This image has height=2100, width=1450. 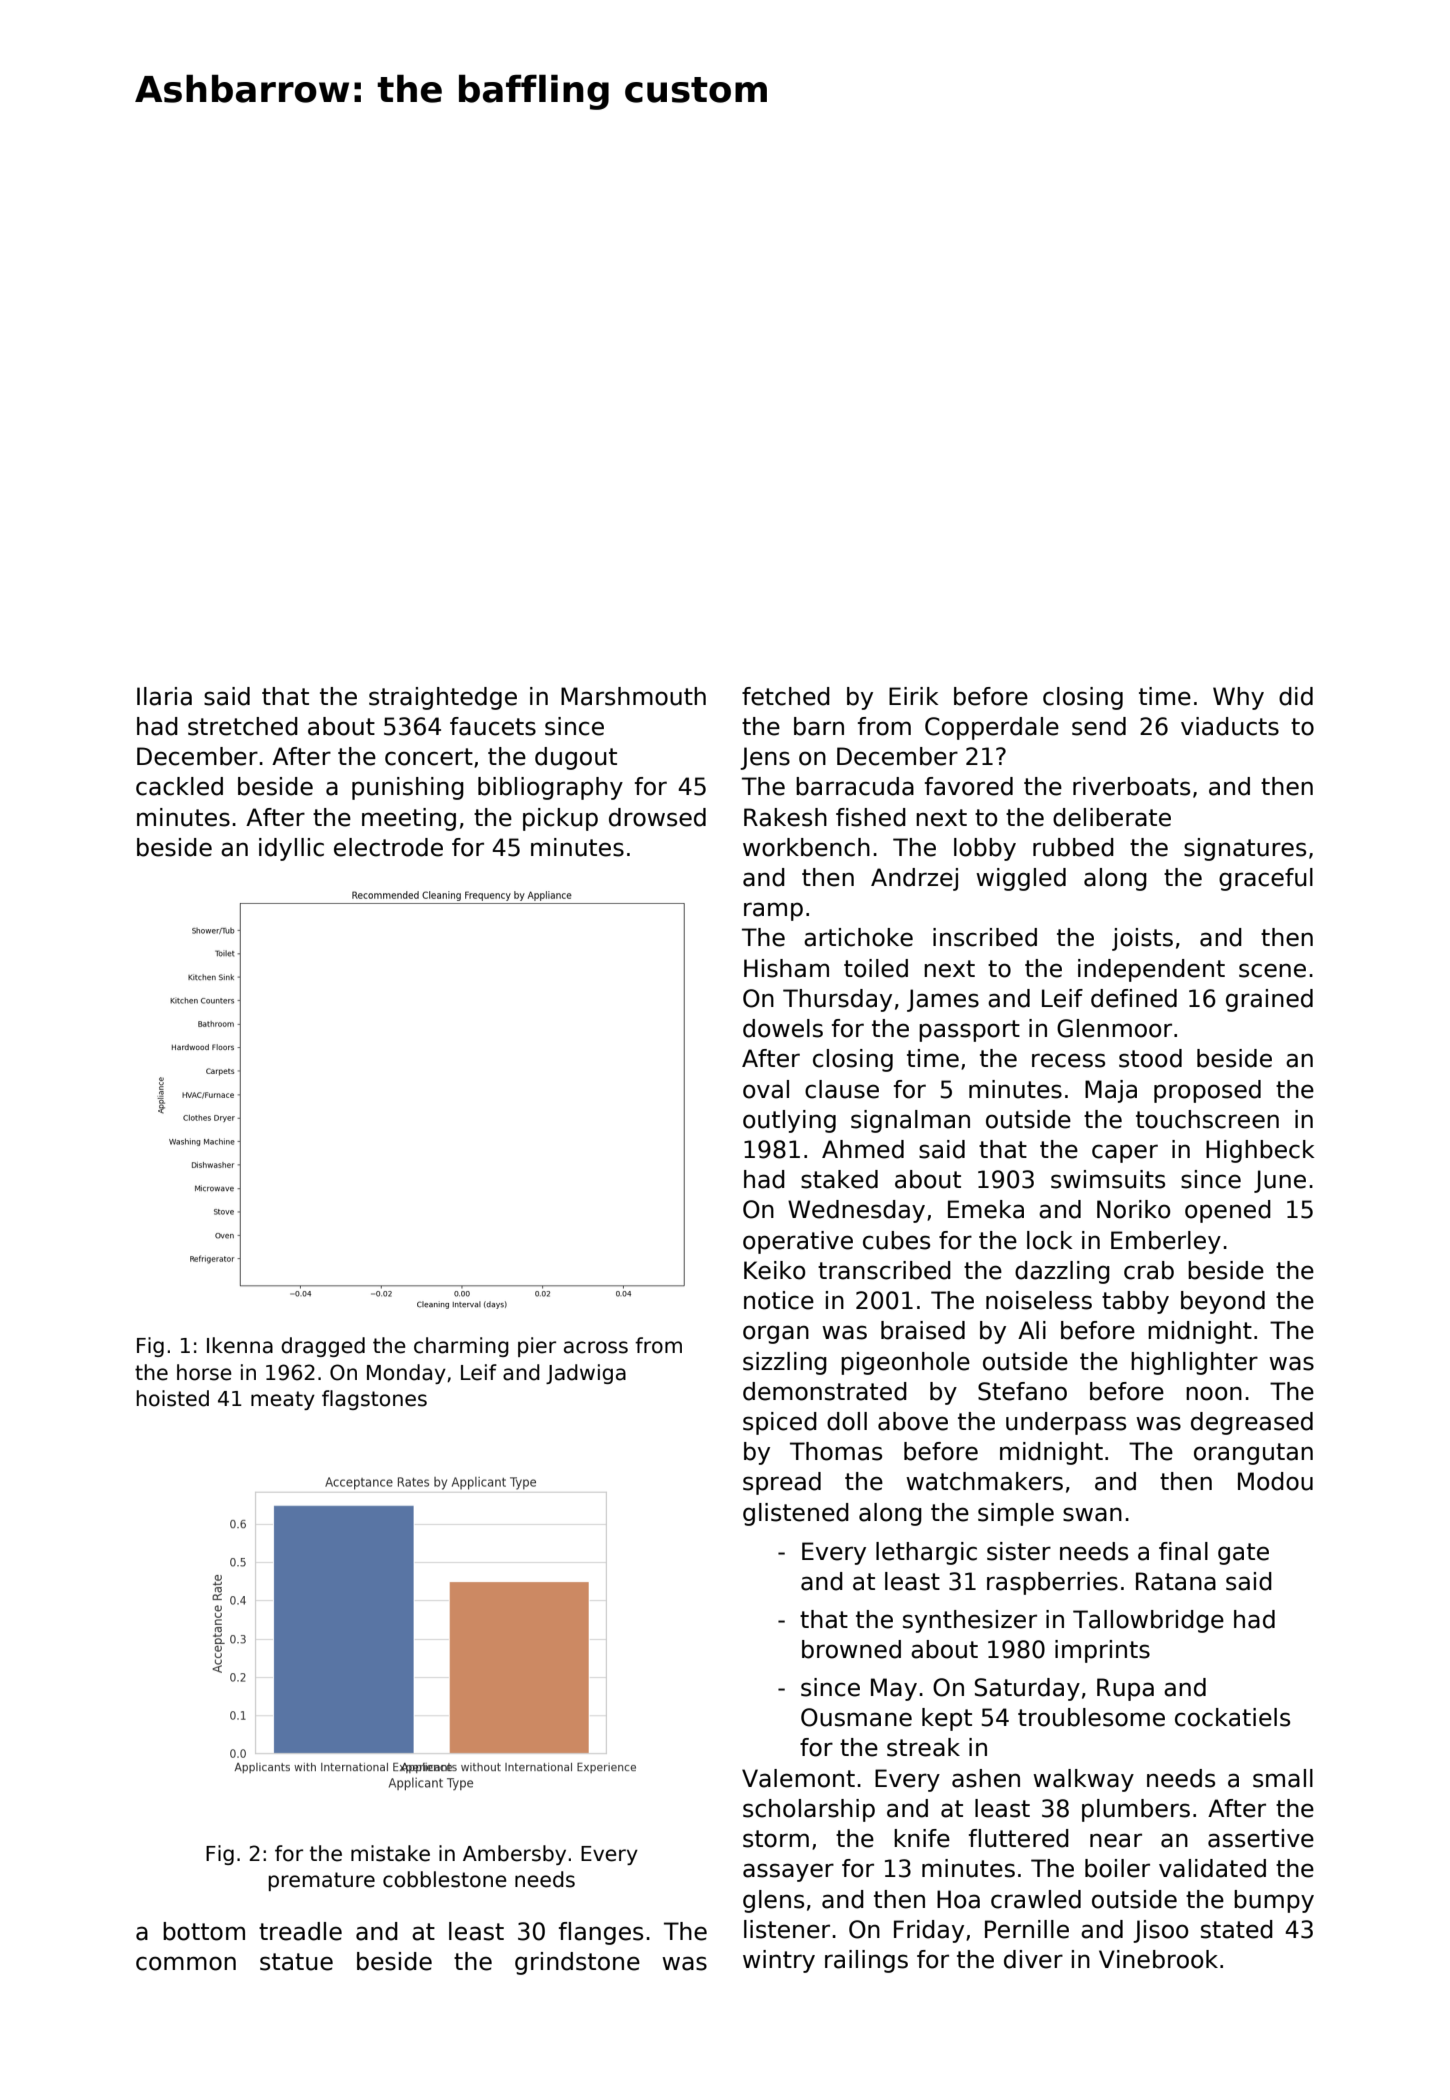 What do you see at coordinates (914, 696) in the image?
I see `Eirik` at bounding box center [914, 696].
